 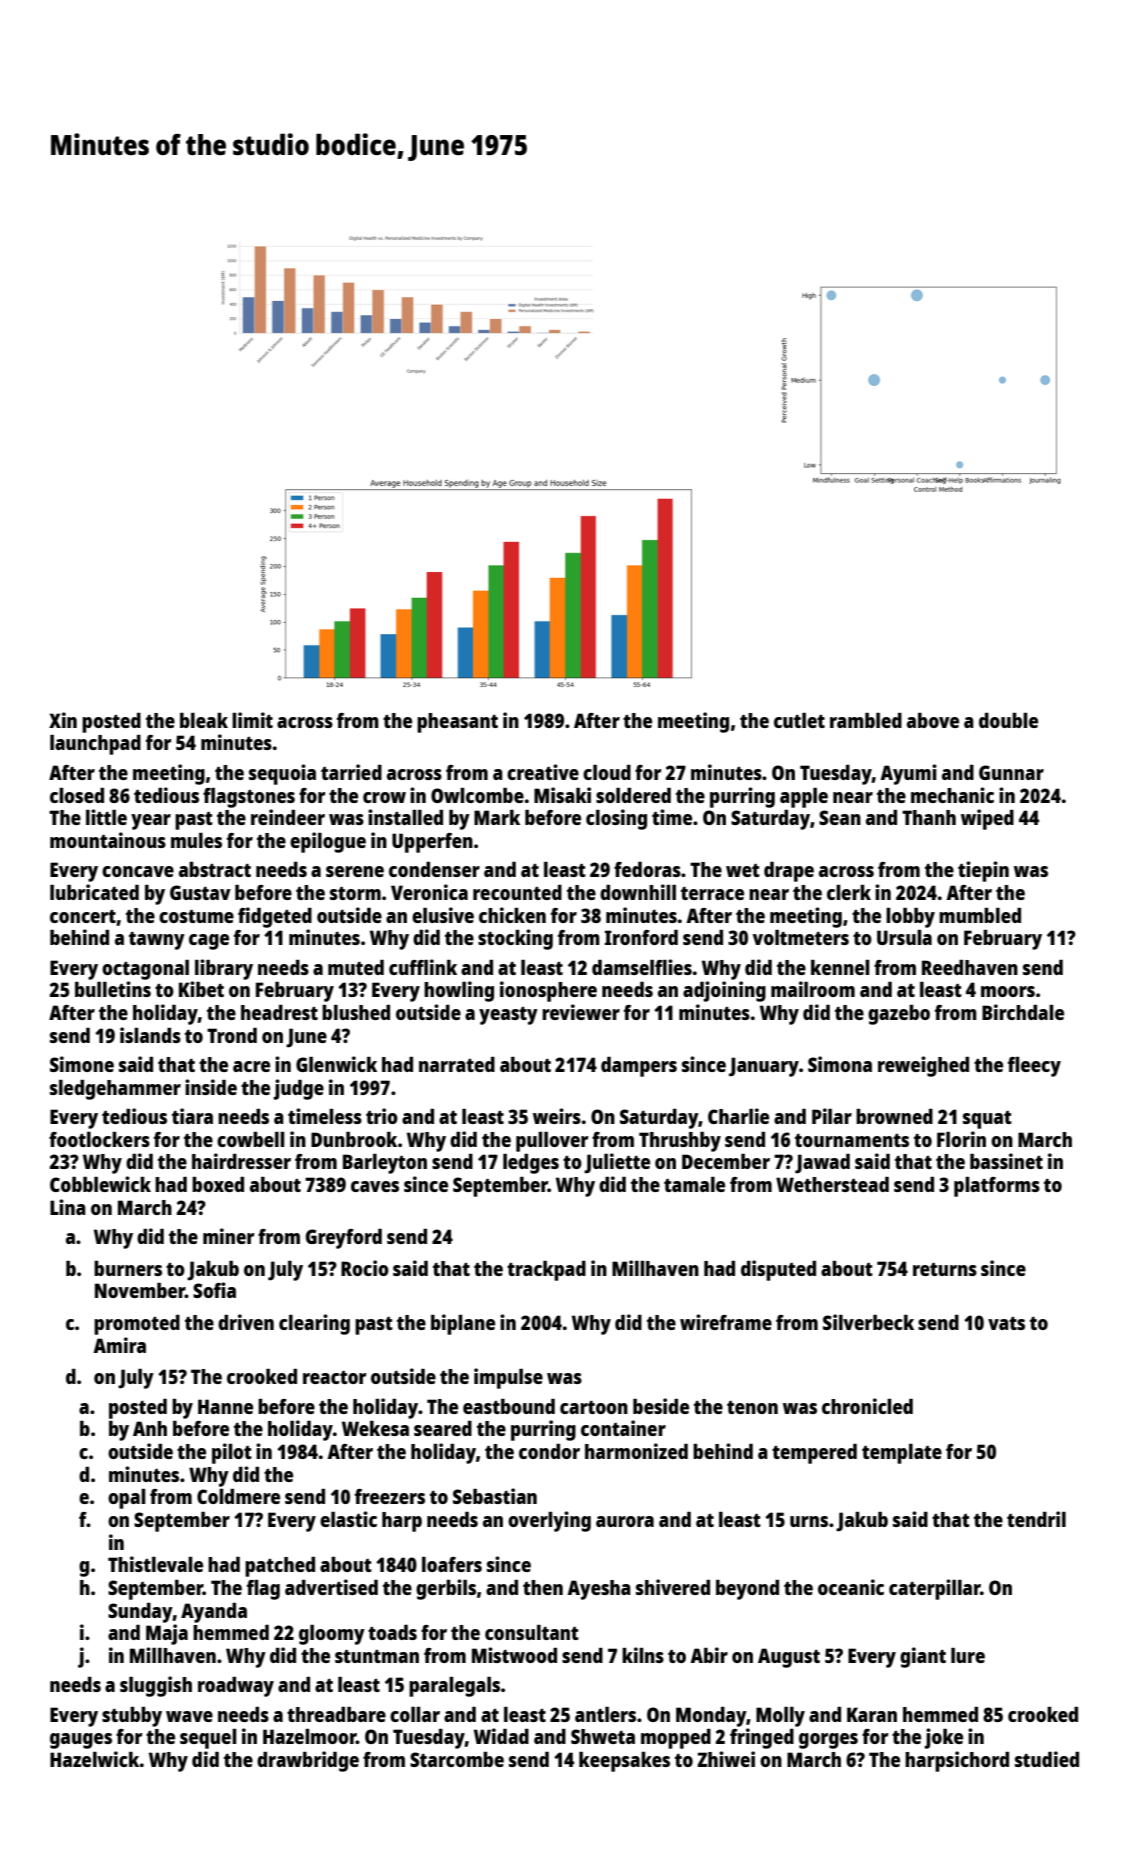 What do you see at coordinates (851, 1587) in the page?
I see `oceanic` at bounding box center [851, 1587].
